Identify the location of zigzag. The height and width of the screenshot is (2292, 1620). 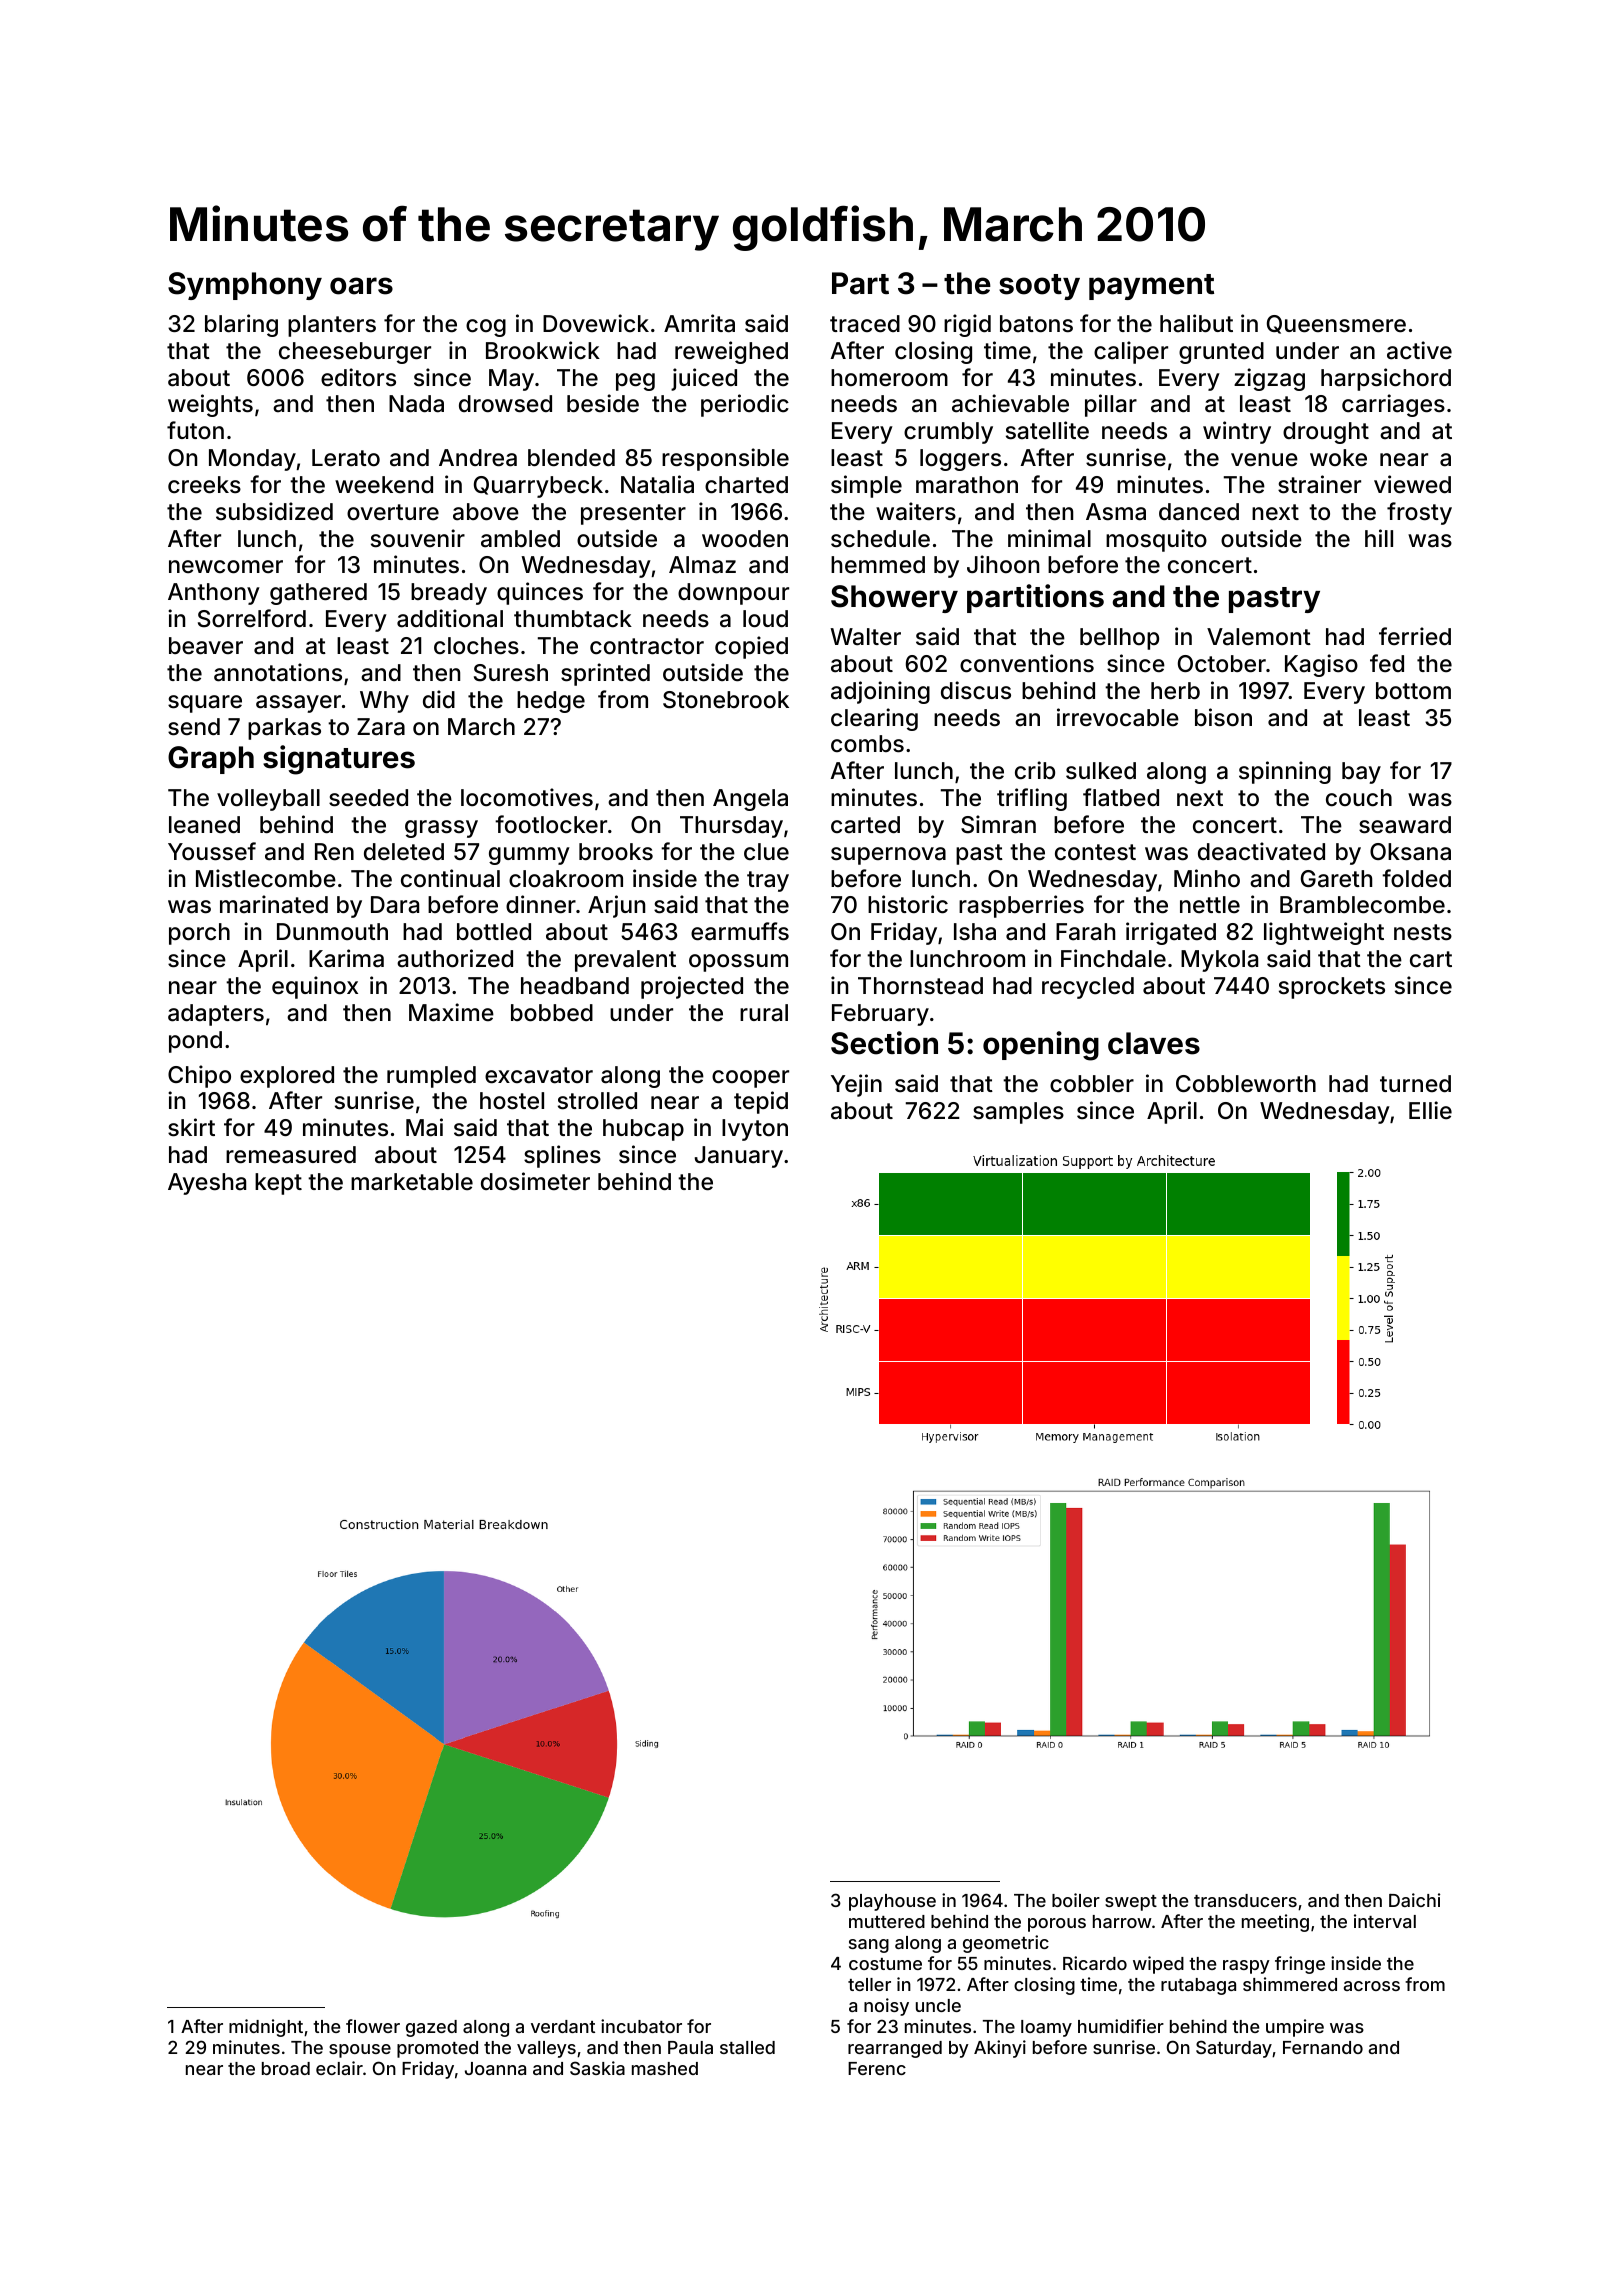
(1269, 379).
